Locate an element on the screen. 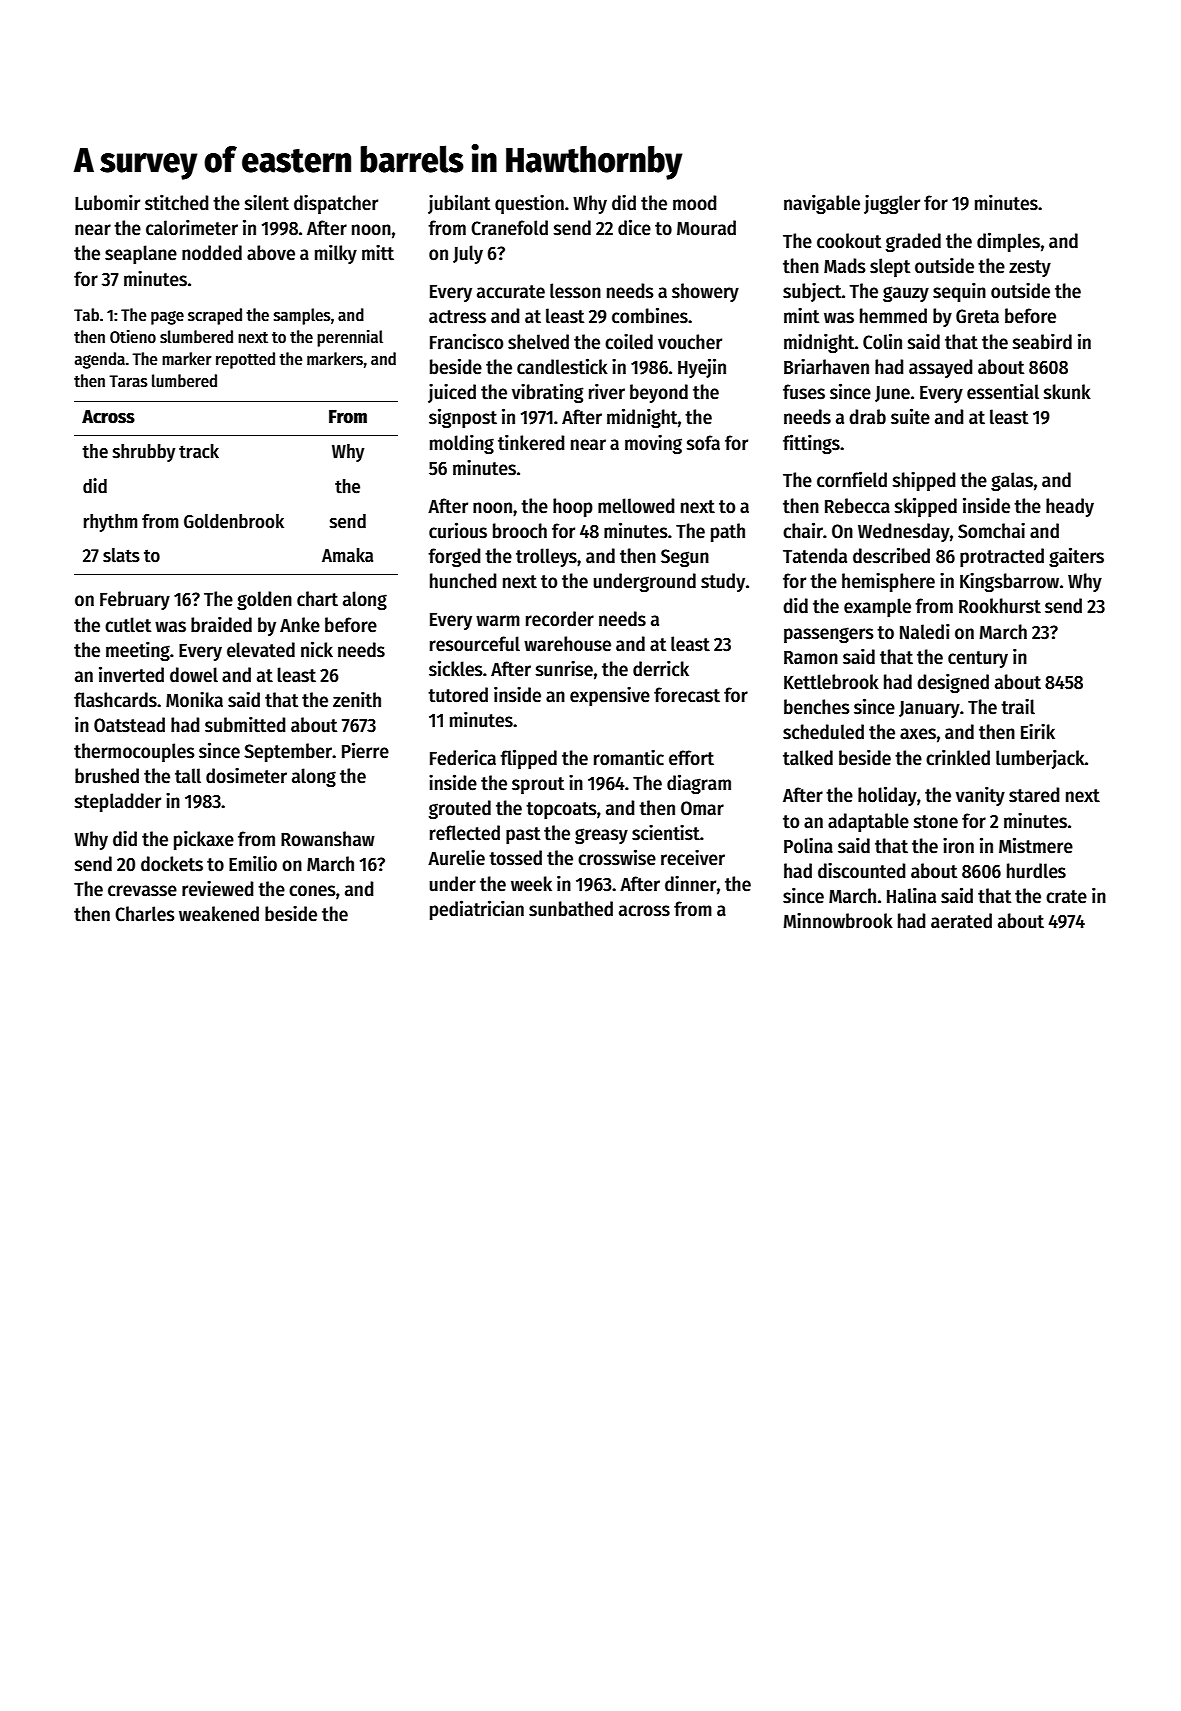 Image resolution: width=1181 pixels, height=1711 pixels. July is located at coordinates (468, 254).
